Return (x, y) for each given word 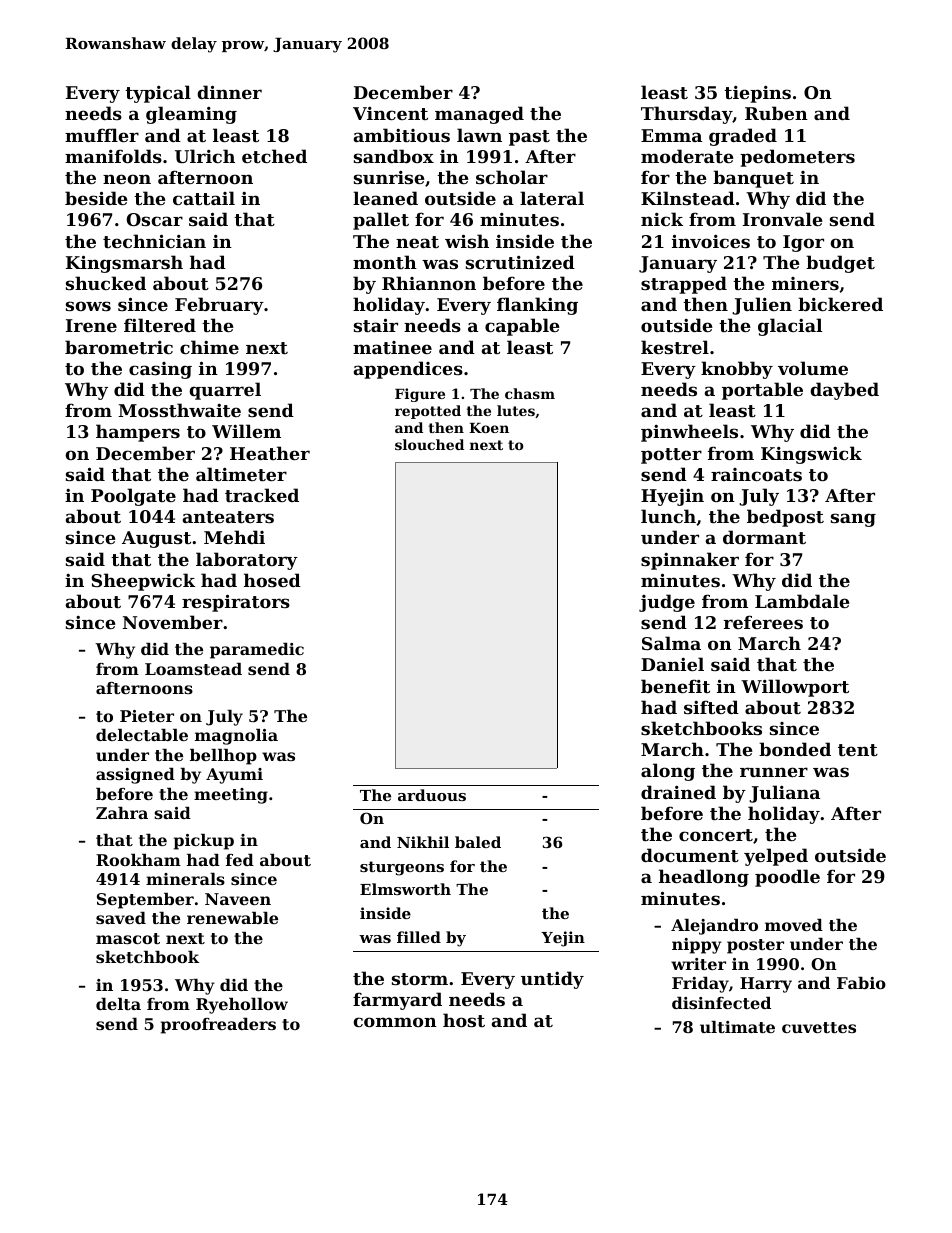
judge (667, 603)
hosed (272, 580)
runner (774, 772)
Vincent (390, 113)
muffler (102, 135)
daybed (844, 391)
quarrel (225, 391)
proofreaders (218, 1026)
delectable (142, 735)
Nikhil (423, 842)
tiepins (757, 94)
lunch (668, 516)
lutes (516, 410)
